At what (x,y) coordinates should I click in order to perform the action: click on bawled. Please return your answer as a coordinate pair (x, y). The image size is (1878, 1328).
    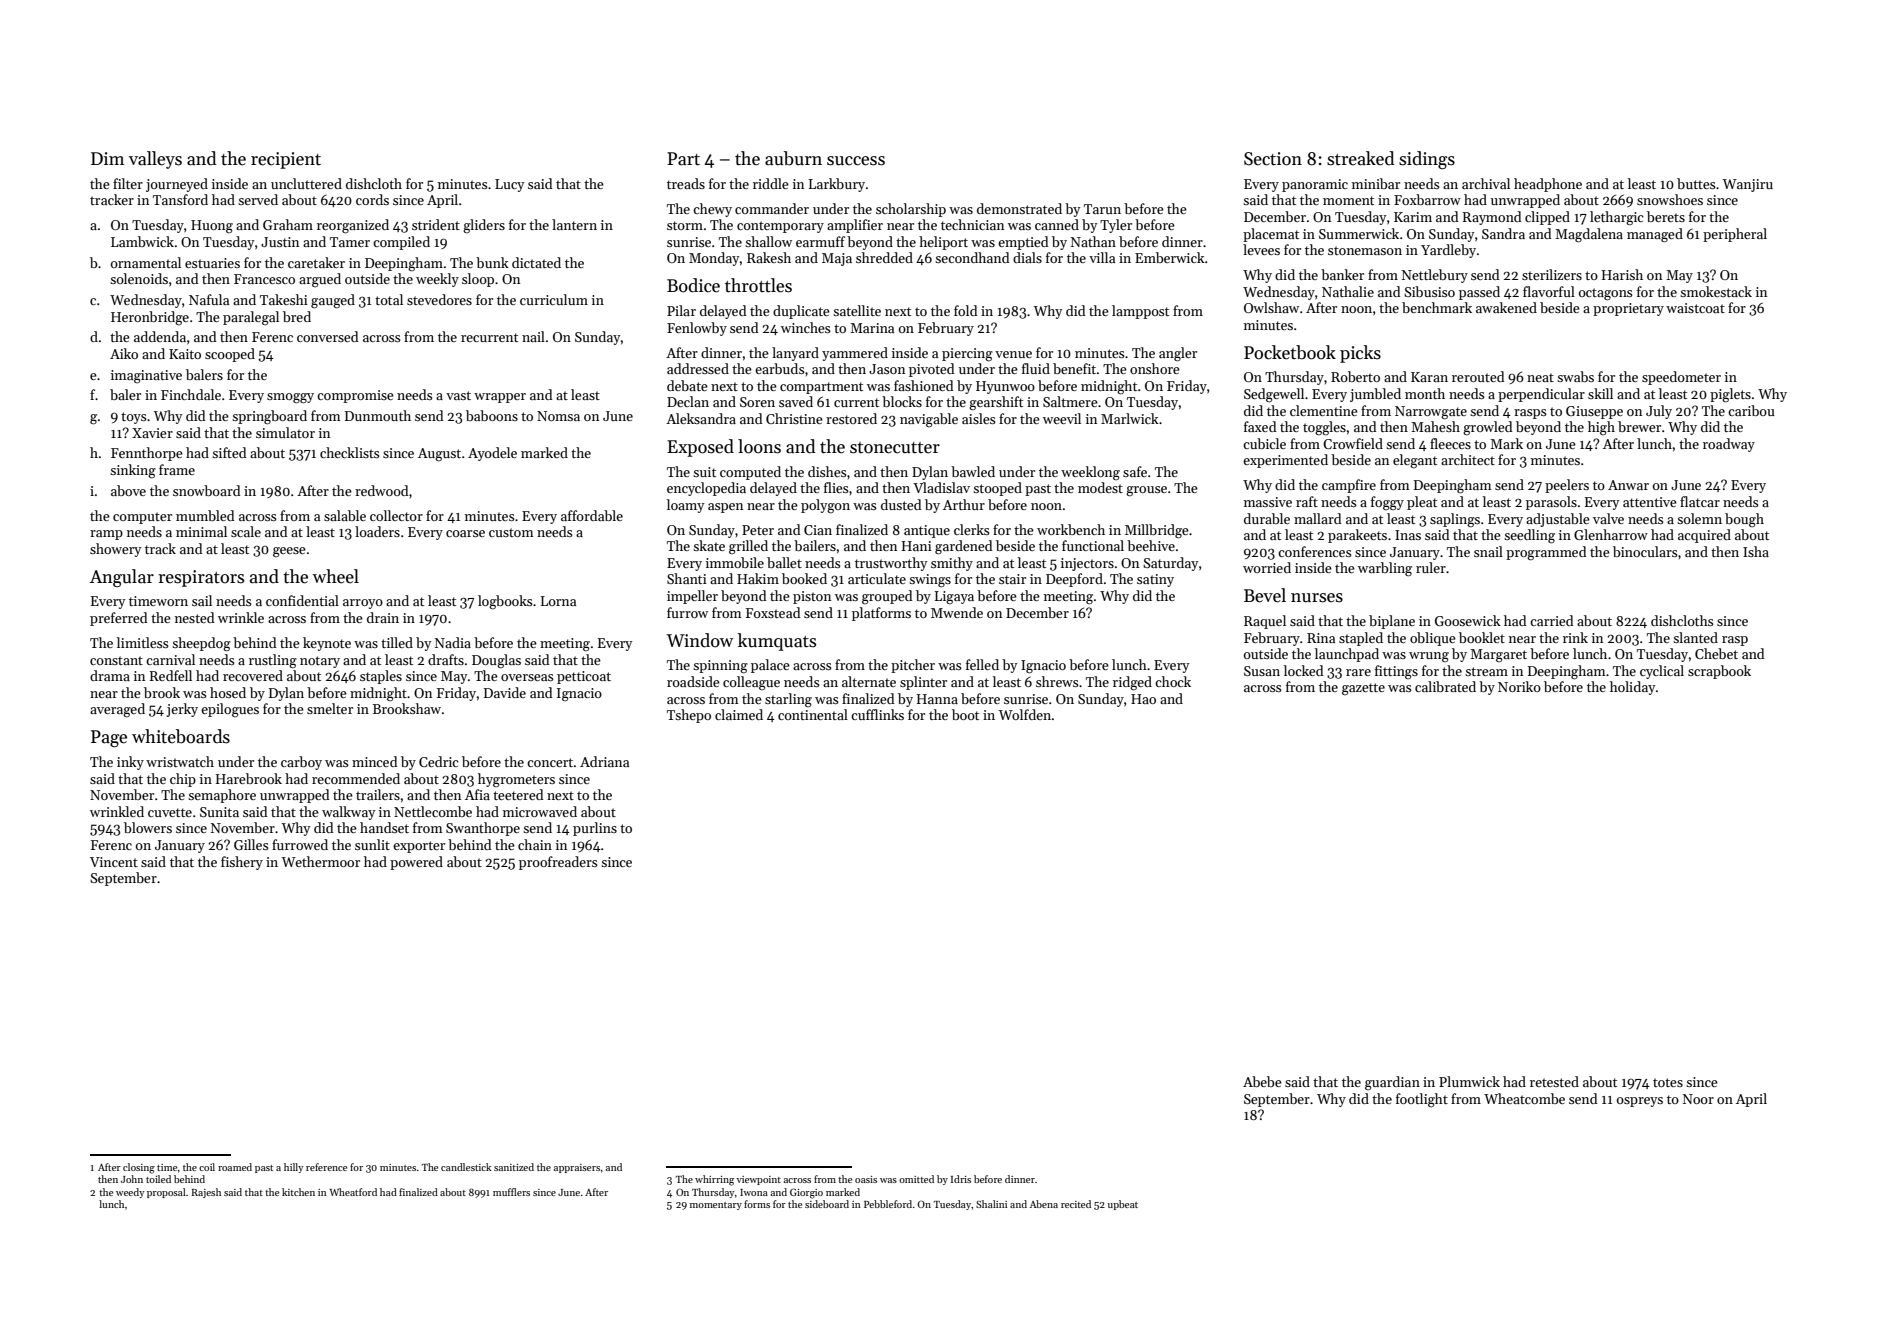
    Looking at the image, I should click on (973, 471).
